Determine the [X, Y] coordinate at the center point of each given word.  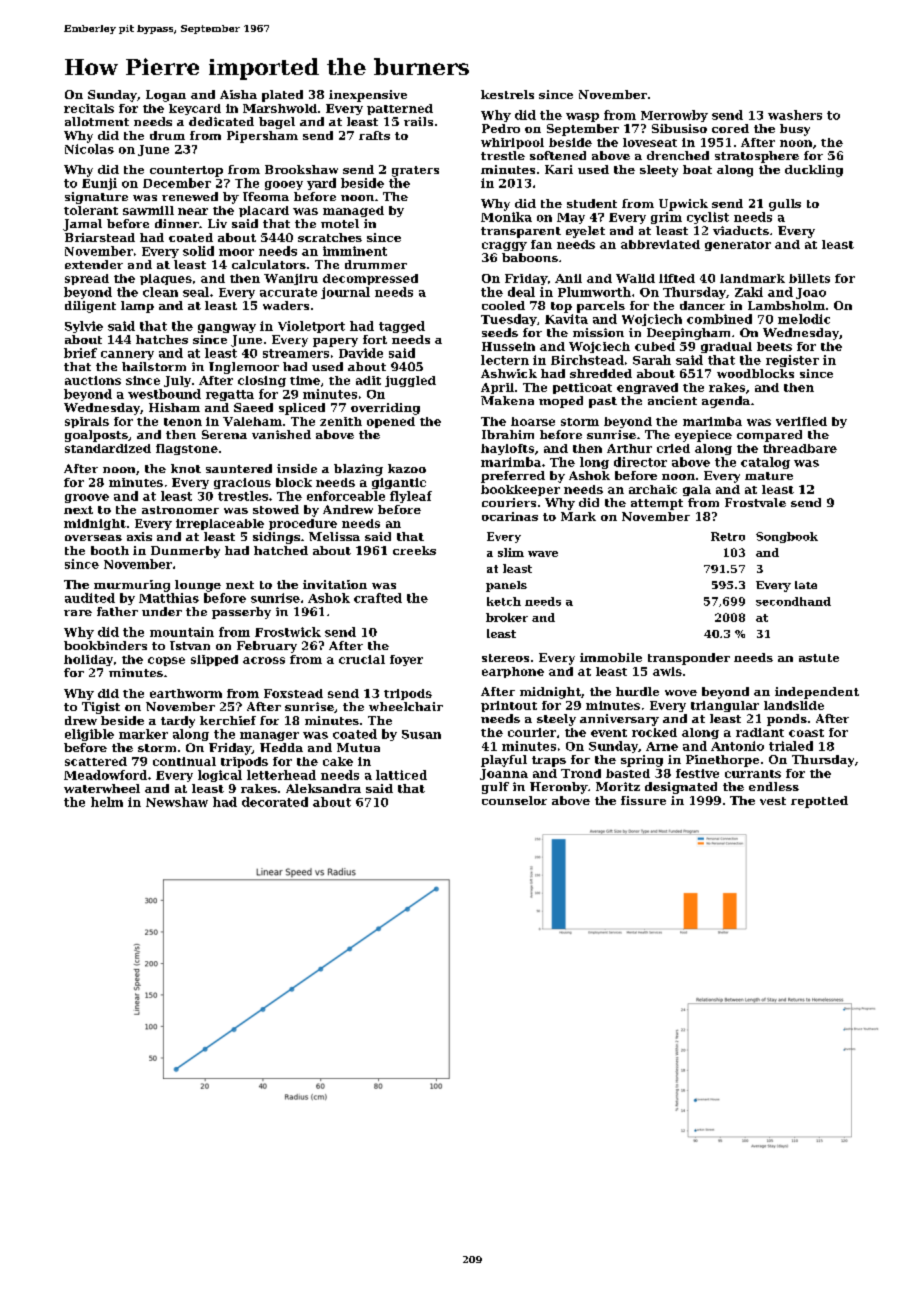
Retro [728, 536]
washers [795, 115]
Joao [811, 293]
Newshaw [177, 802]
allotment [97, 121]
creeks [414, 550]
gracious [242, 483]
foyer [406, 660]
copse [166, 661]
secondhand [793, 601]
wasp [582, 117]
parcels [601, 307]
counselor [514, 800]
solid [198, 251]
